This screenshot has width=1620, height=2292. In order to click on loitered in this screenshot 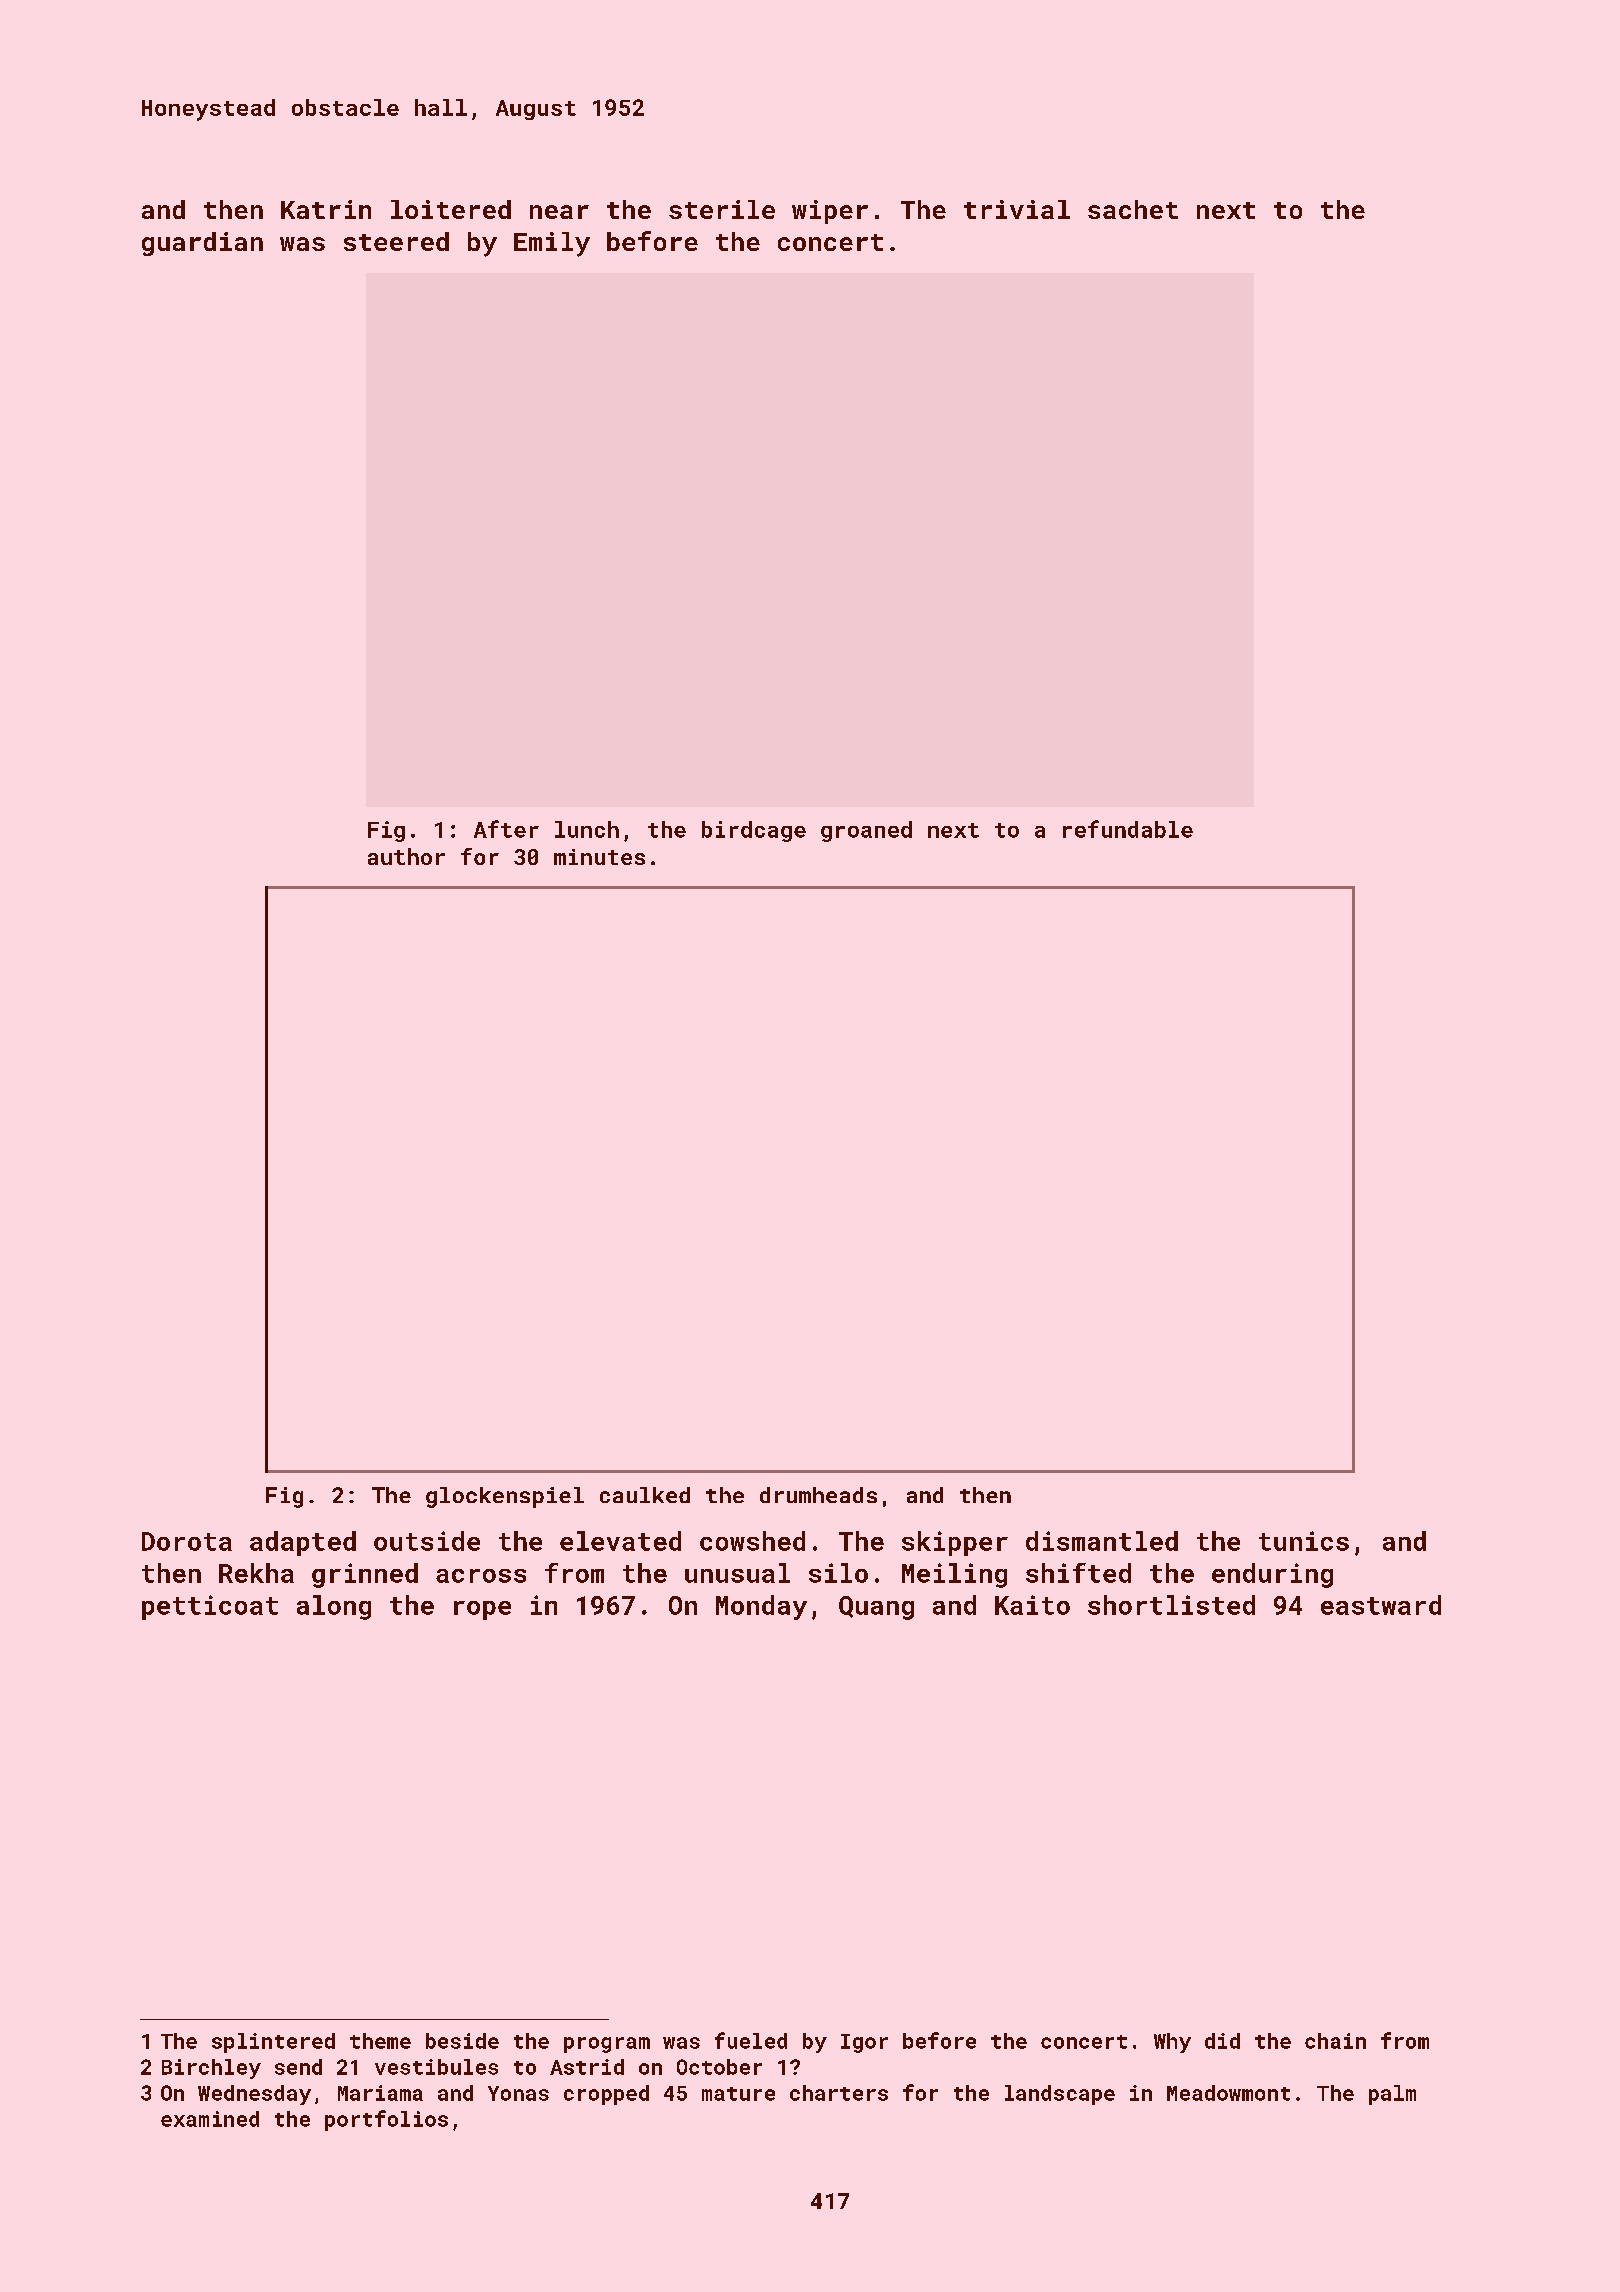, I will do `click(451, 209)`.
